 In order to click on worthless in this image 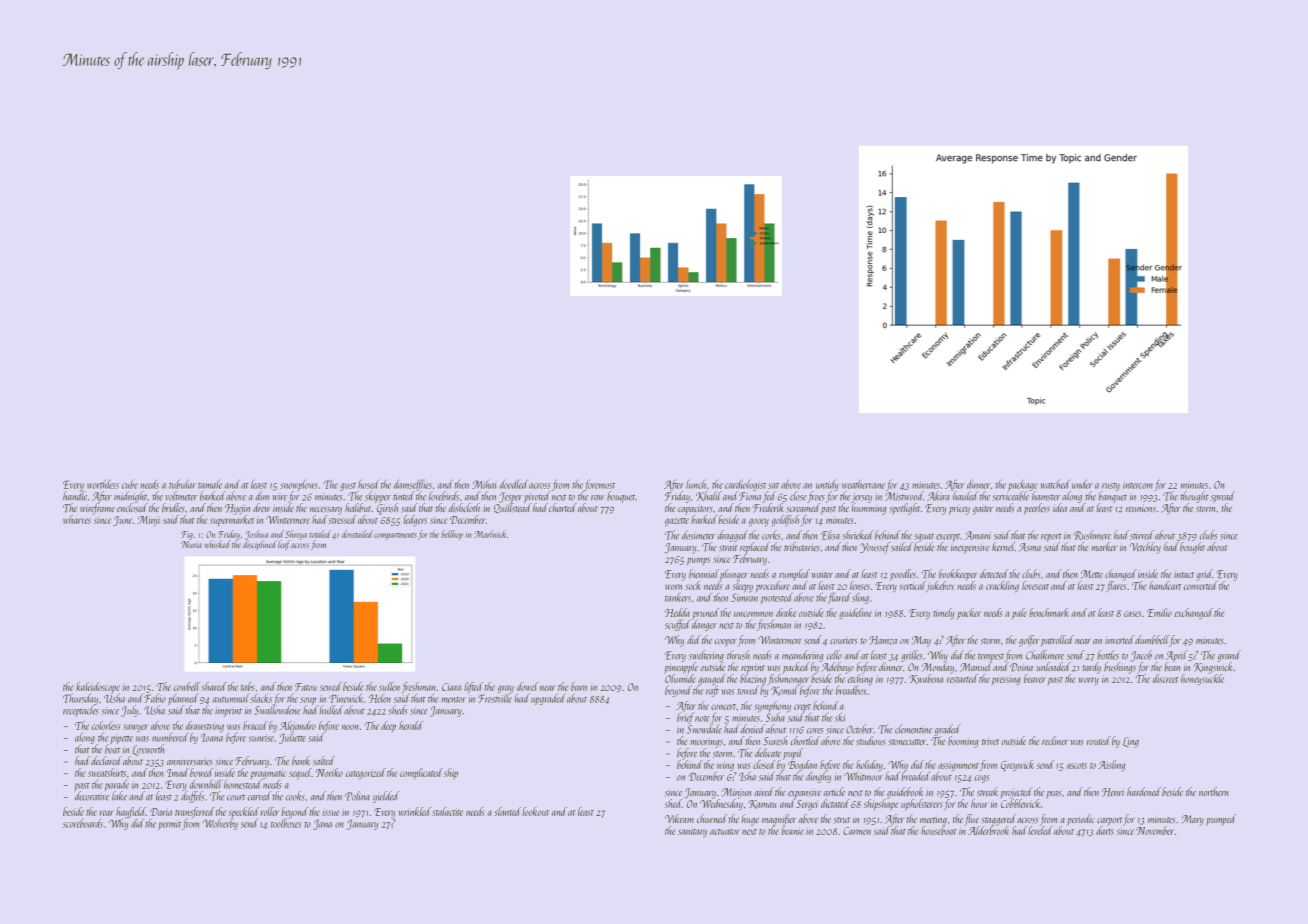, I will do `click(103, 484)`.
